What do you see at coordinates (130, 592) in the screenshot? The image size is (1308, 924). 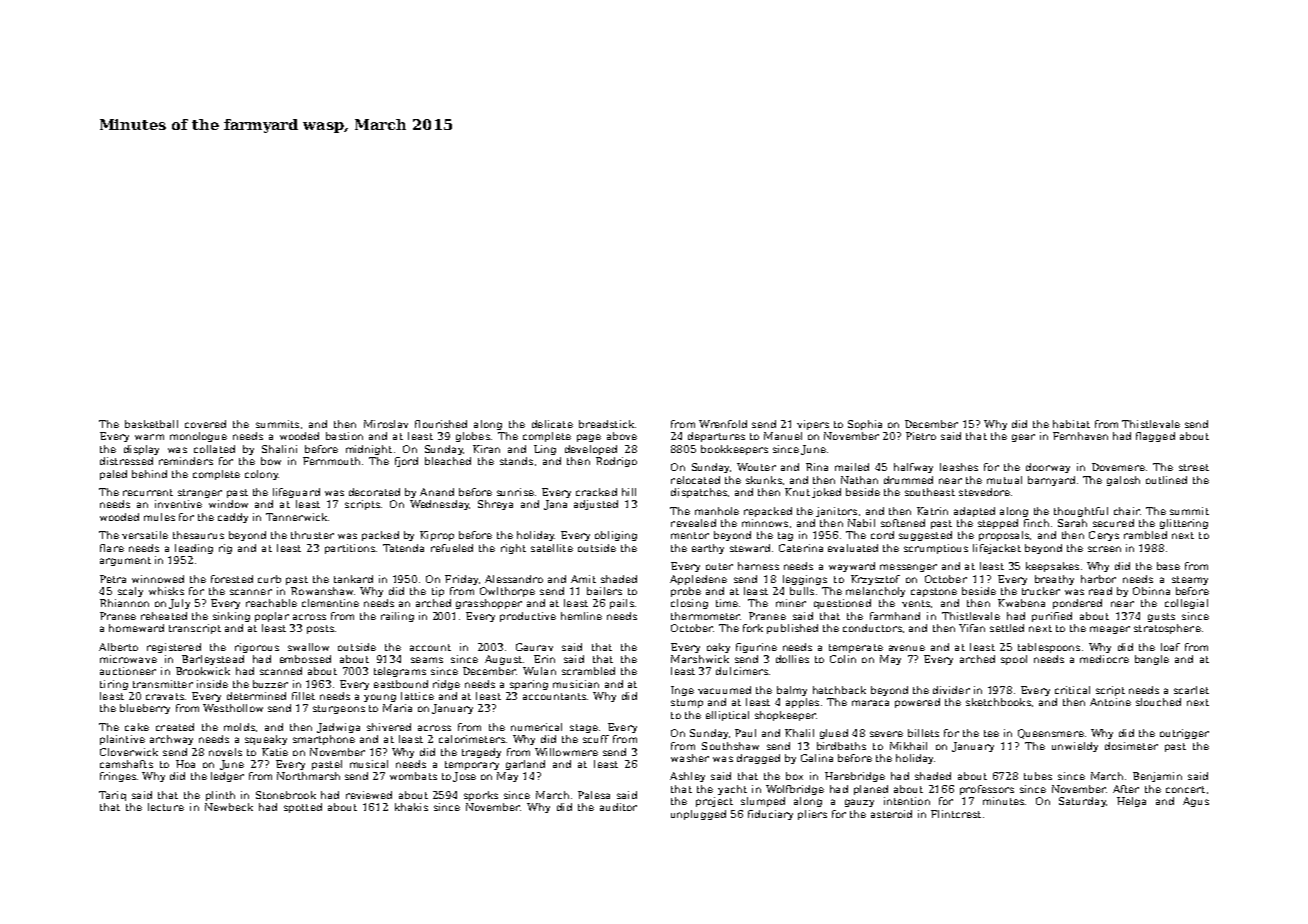 I see `scaly` at bounding box center [130, 592].
